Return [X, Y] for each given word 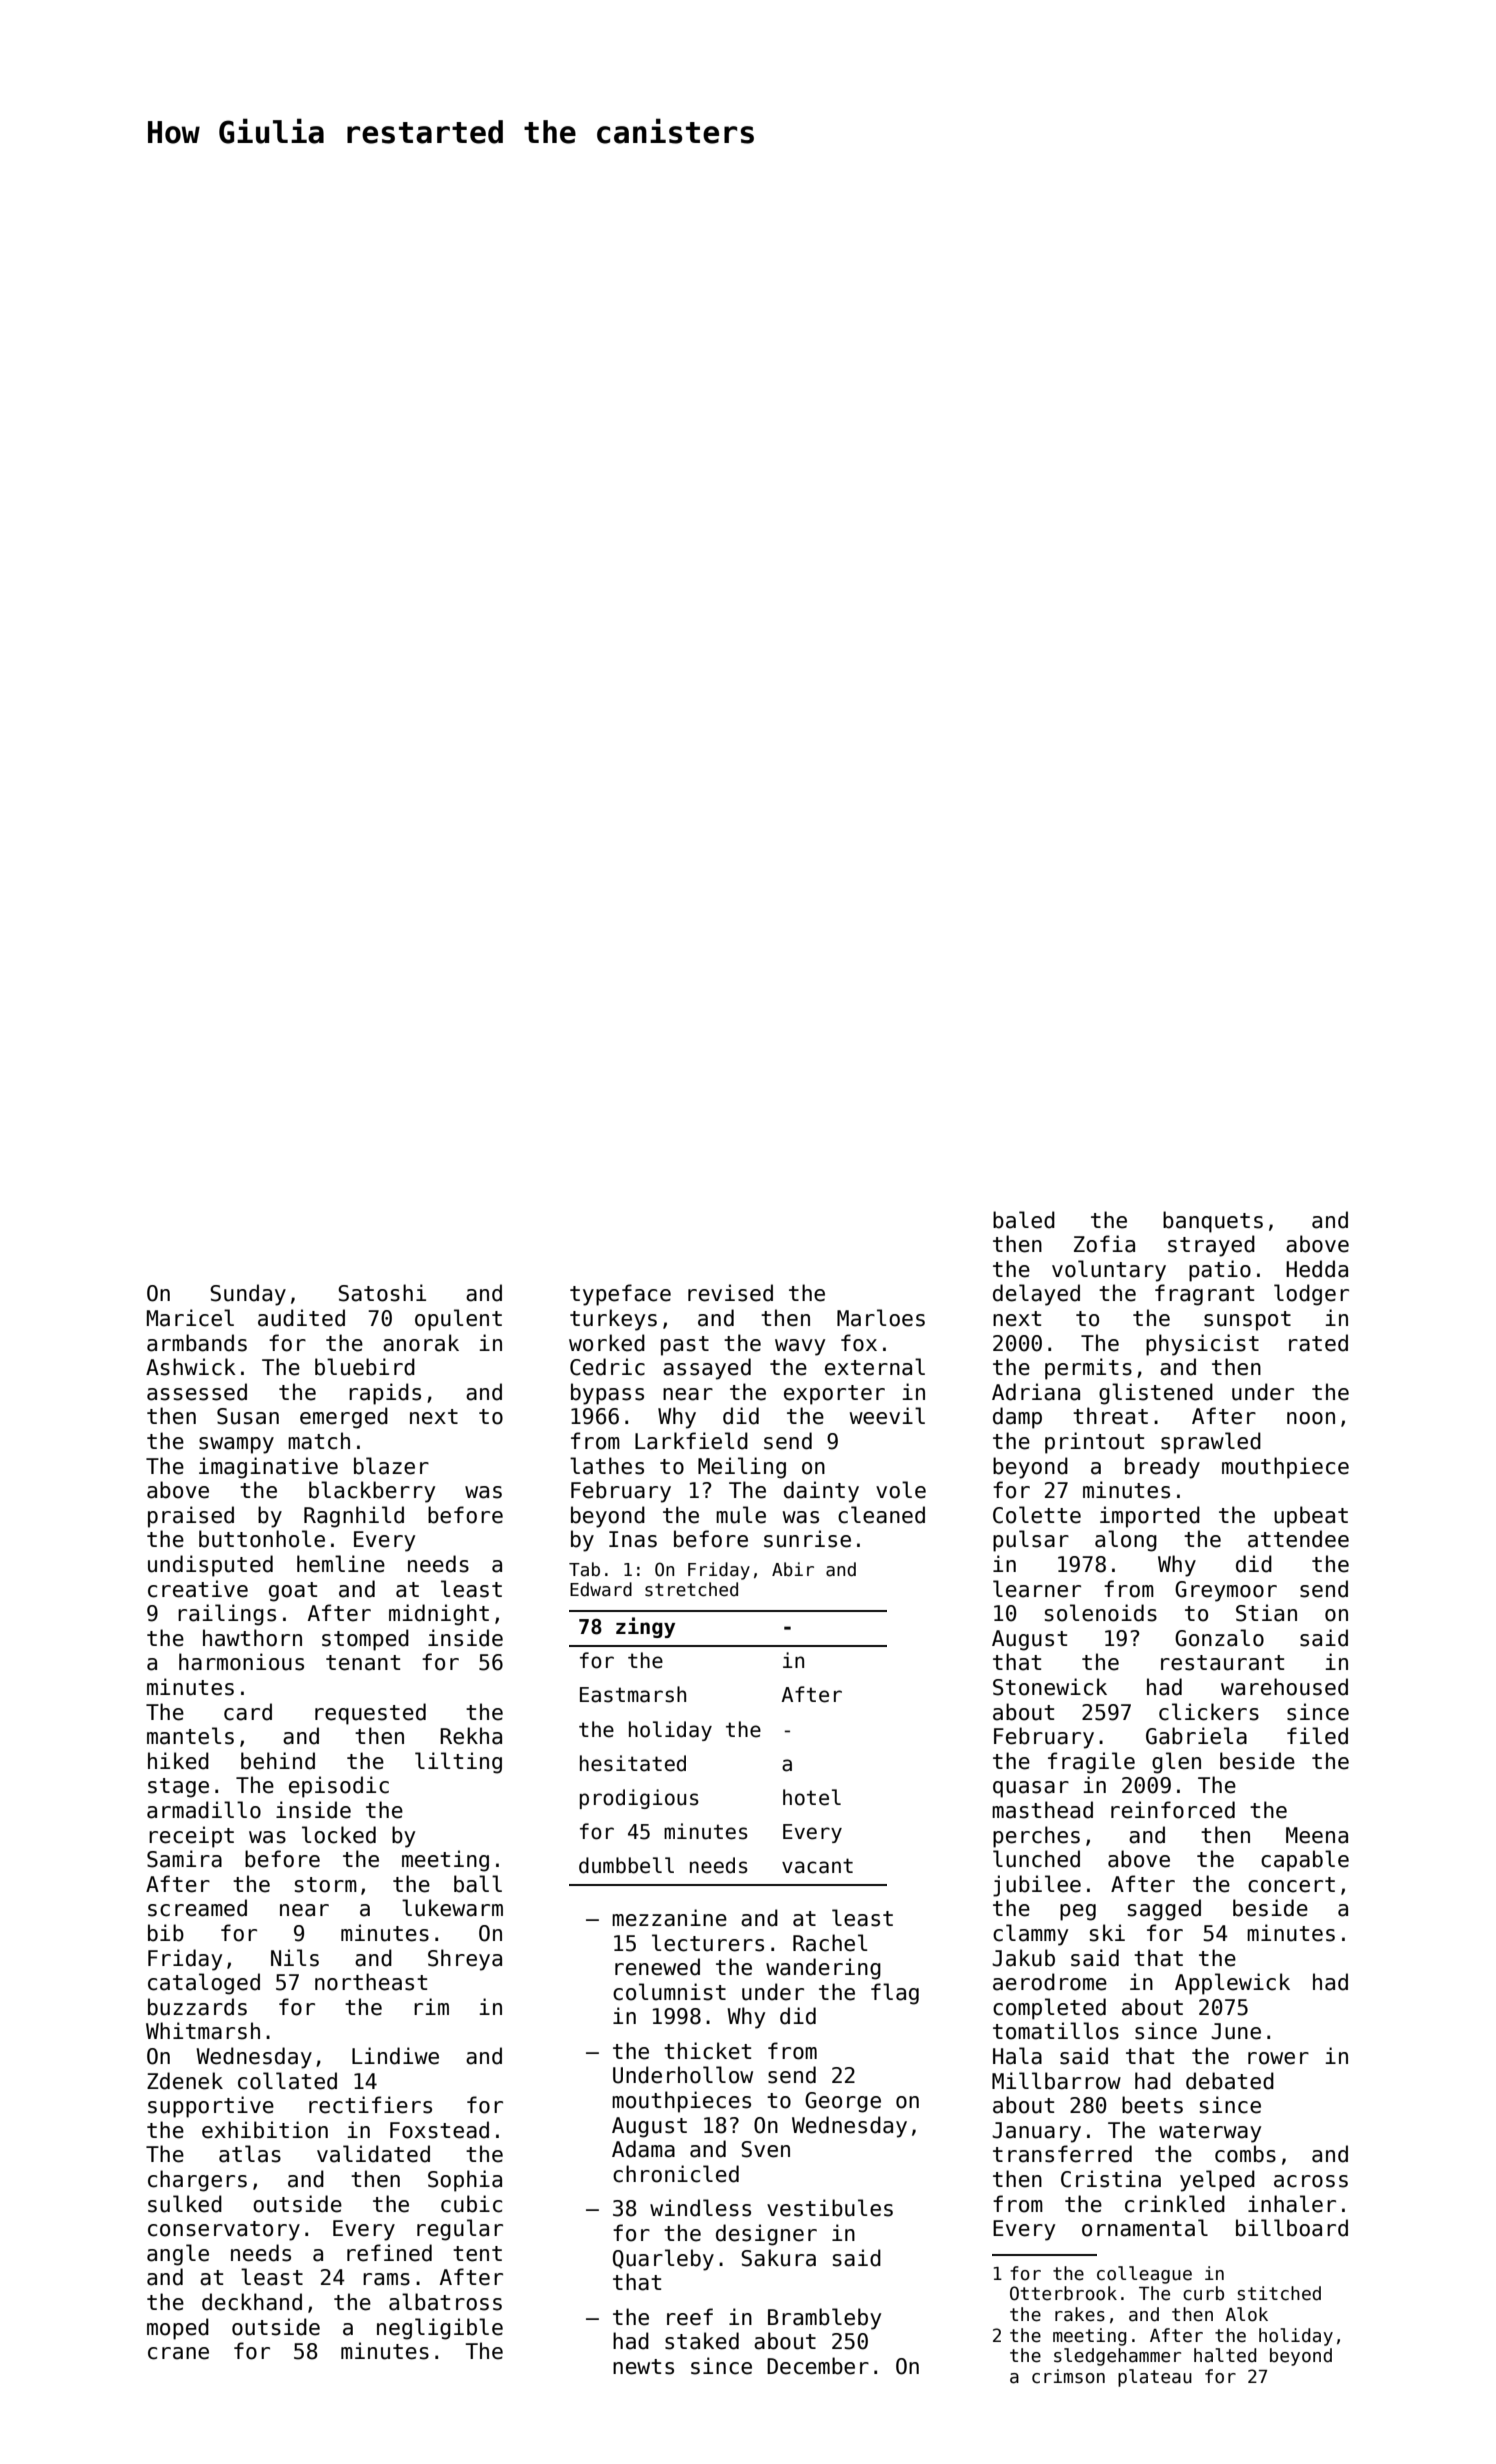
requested [370, 1714]
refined [389, 2253]
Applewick [1232, 1984]
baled [1024, 1220]
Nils [295, 1958]
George [843, 2102]
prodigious [639, 1799]
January [1036, 2132]
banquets [1213, 1222]
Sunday [248, 1295]
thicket [707, 2051]
